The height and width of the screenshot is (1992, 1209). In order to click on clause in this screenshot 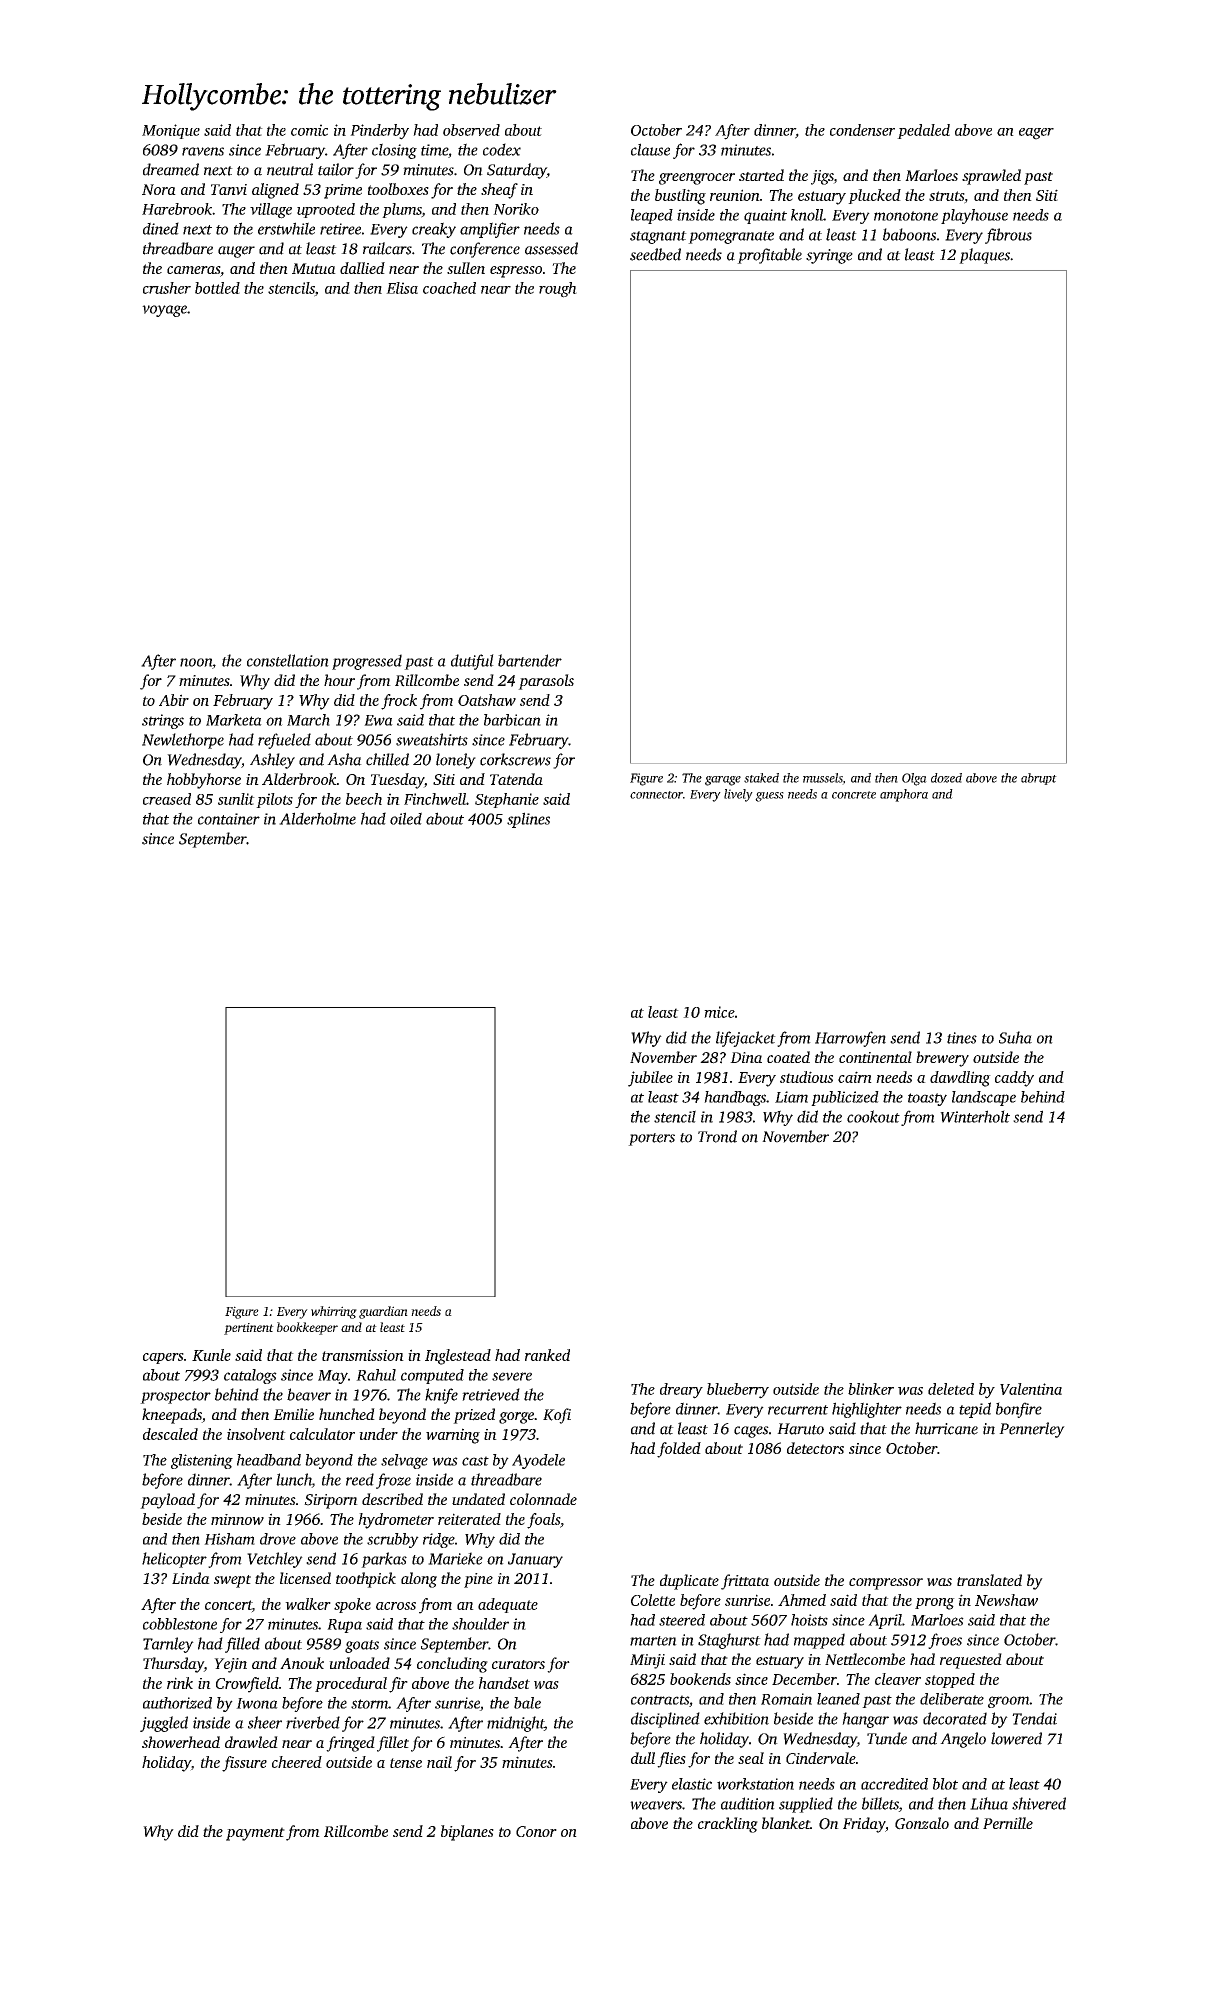, I will do `click(650, 149)`.
